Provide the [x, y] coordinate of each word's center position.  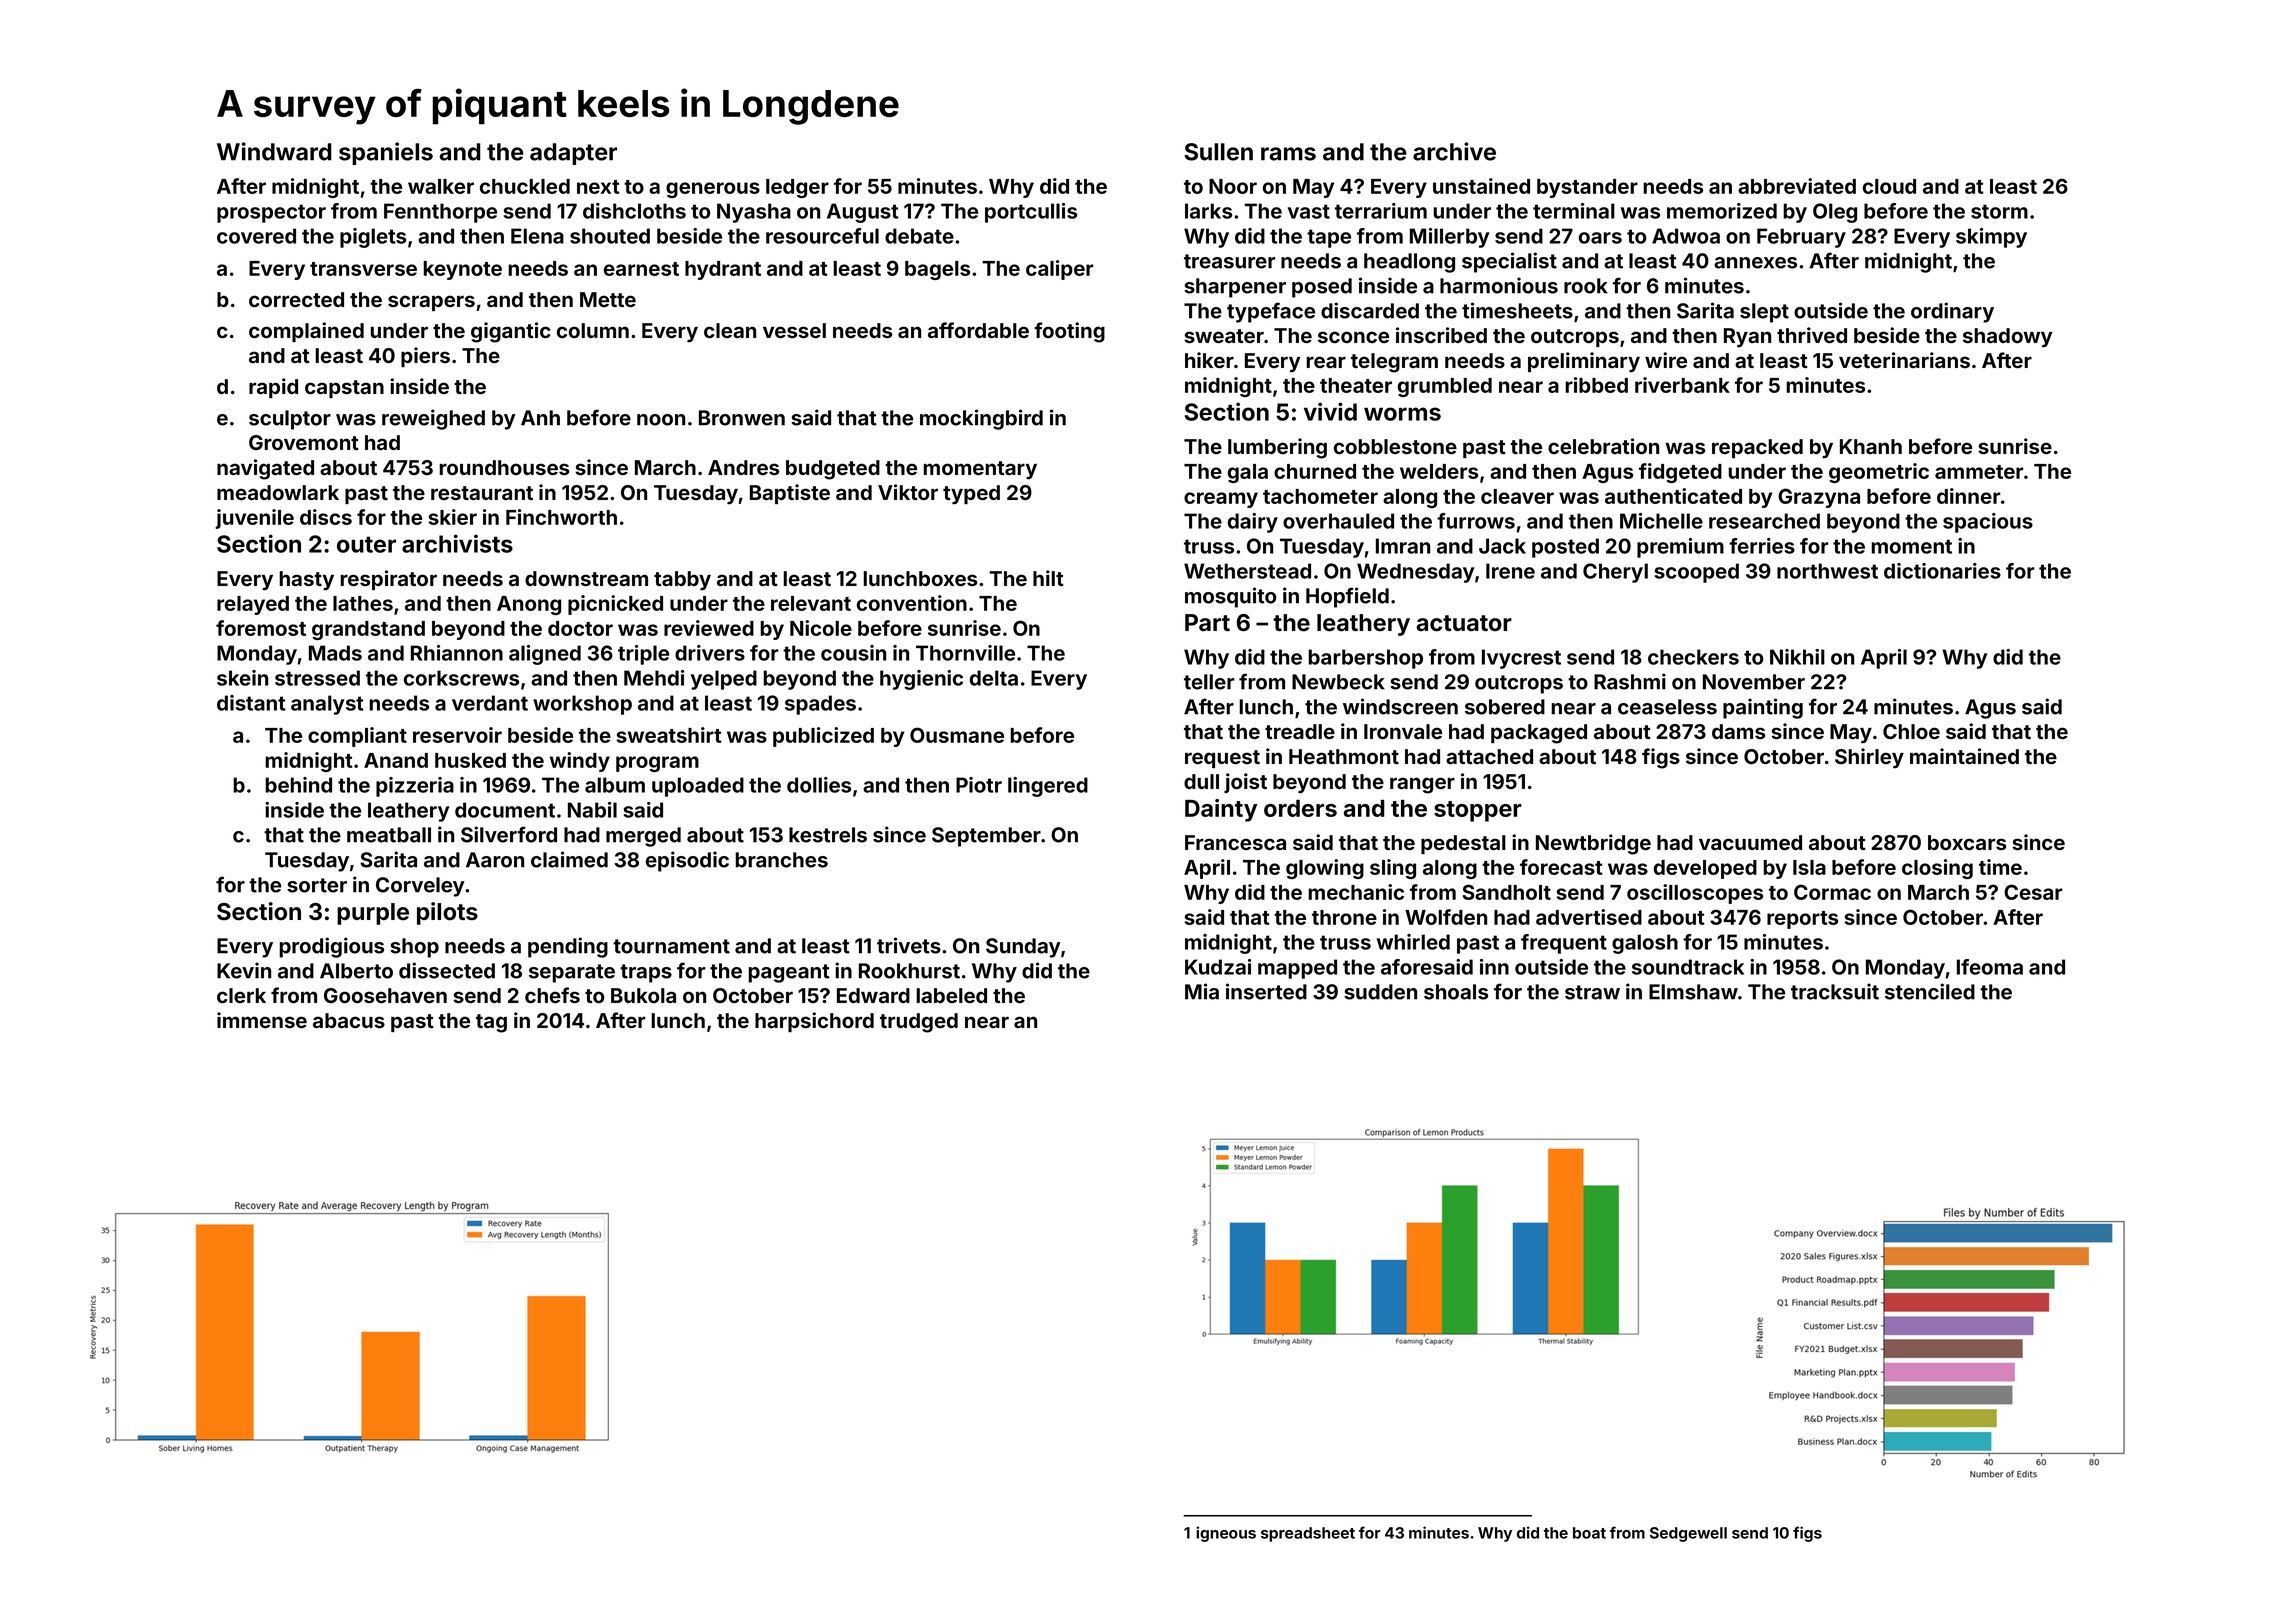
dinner [1968, 496]
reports [1802, 920]
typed [971, 494]
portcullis [1031, 213]
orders [1300, 808]
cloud [1889, 186]
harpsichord [814, 1022]
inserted [1266, 991]
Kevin [244, 970]
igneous [1226, 1534]
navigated [265, 469]
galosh [1645, 944]
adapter [573, 154]
